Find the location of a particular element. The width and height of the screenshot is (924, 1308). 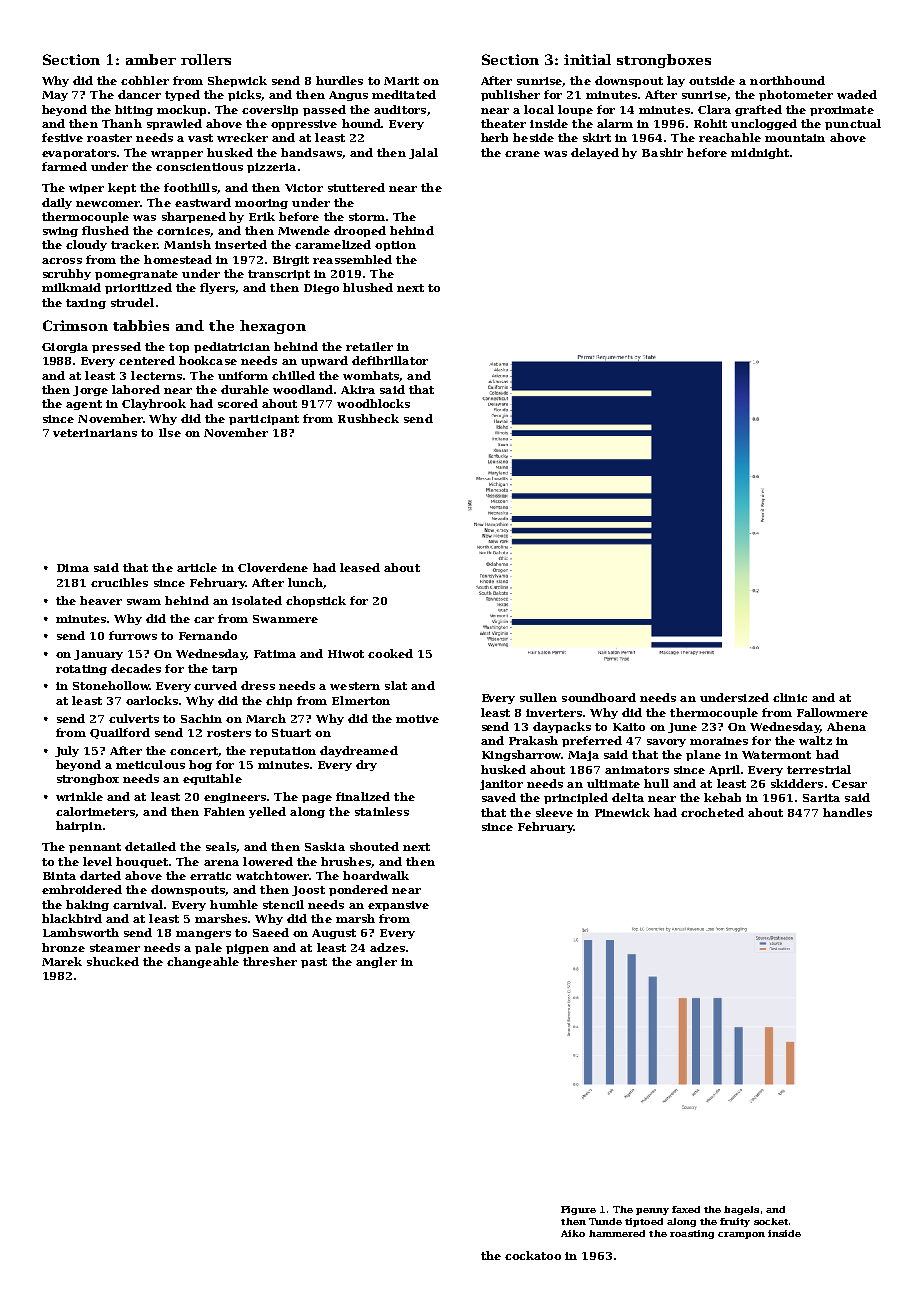

initial is located at coordinates (587, 59).
